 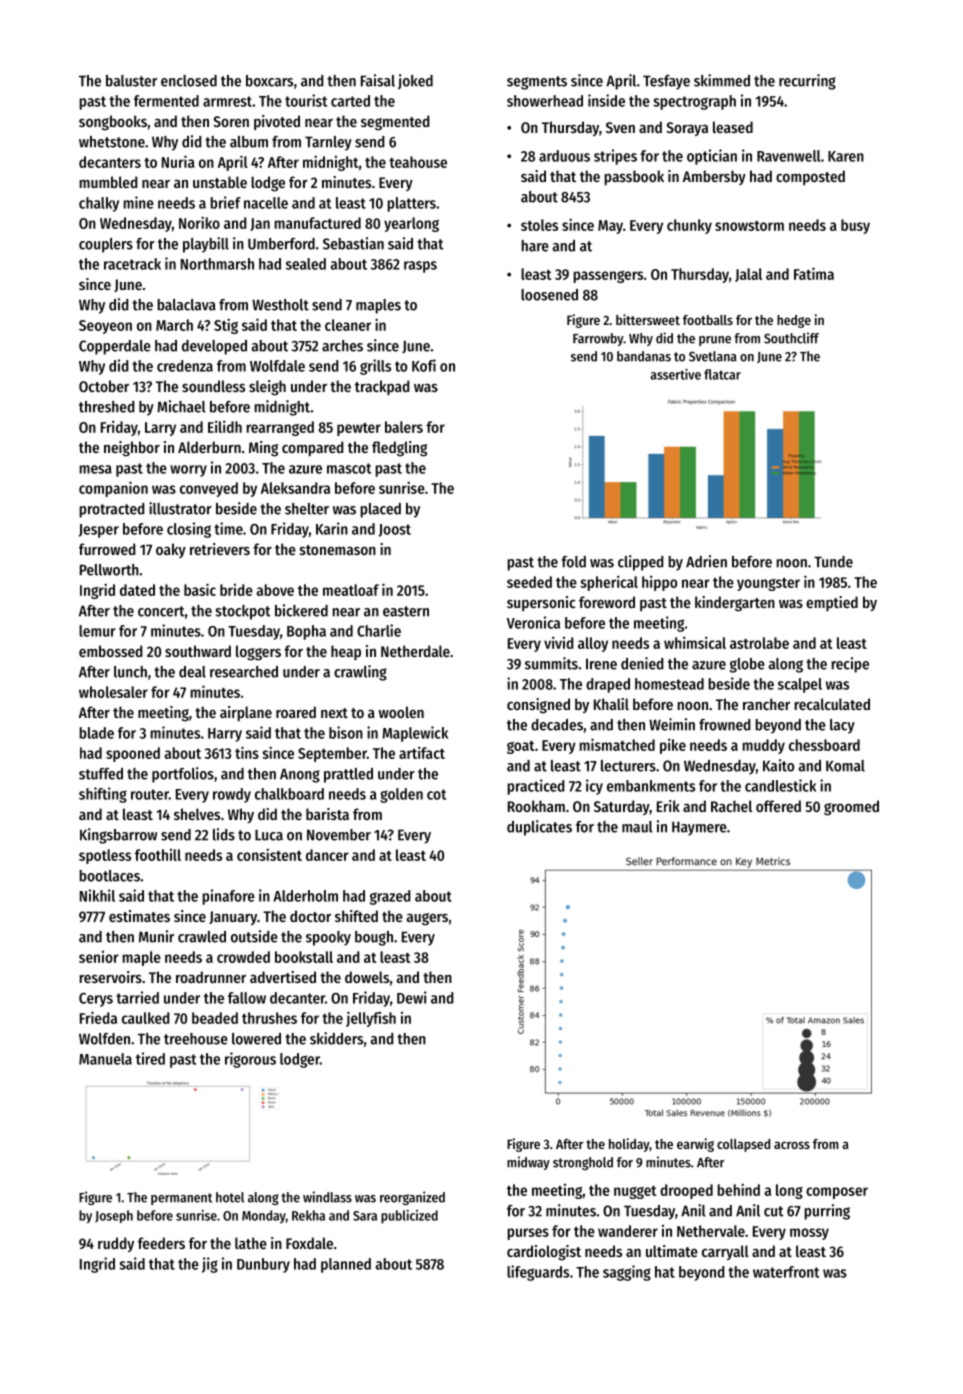 I want to click on Northmarsh, so click(x=217, y=264).
